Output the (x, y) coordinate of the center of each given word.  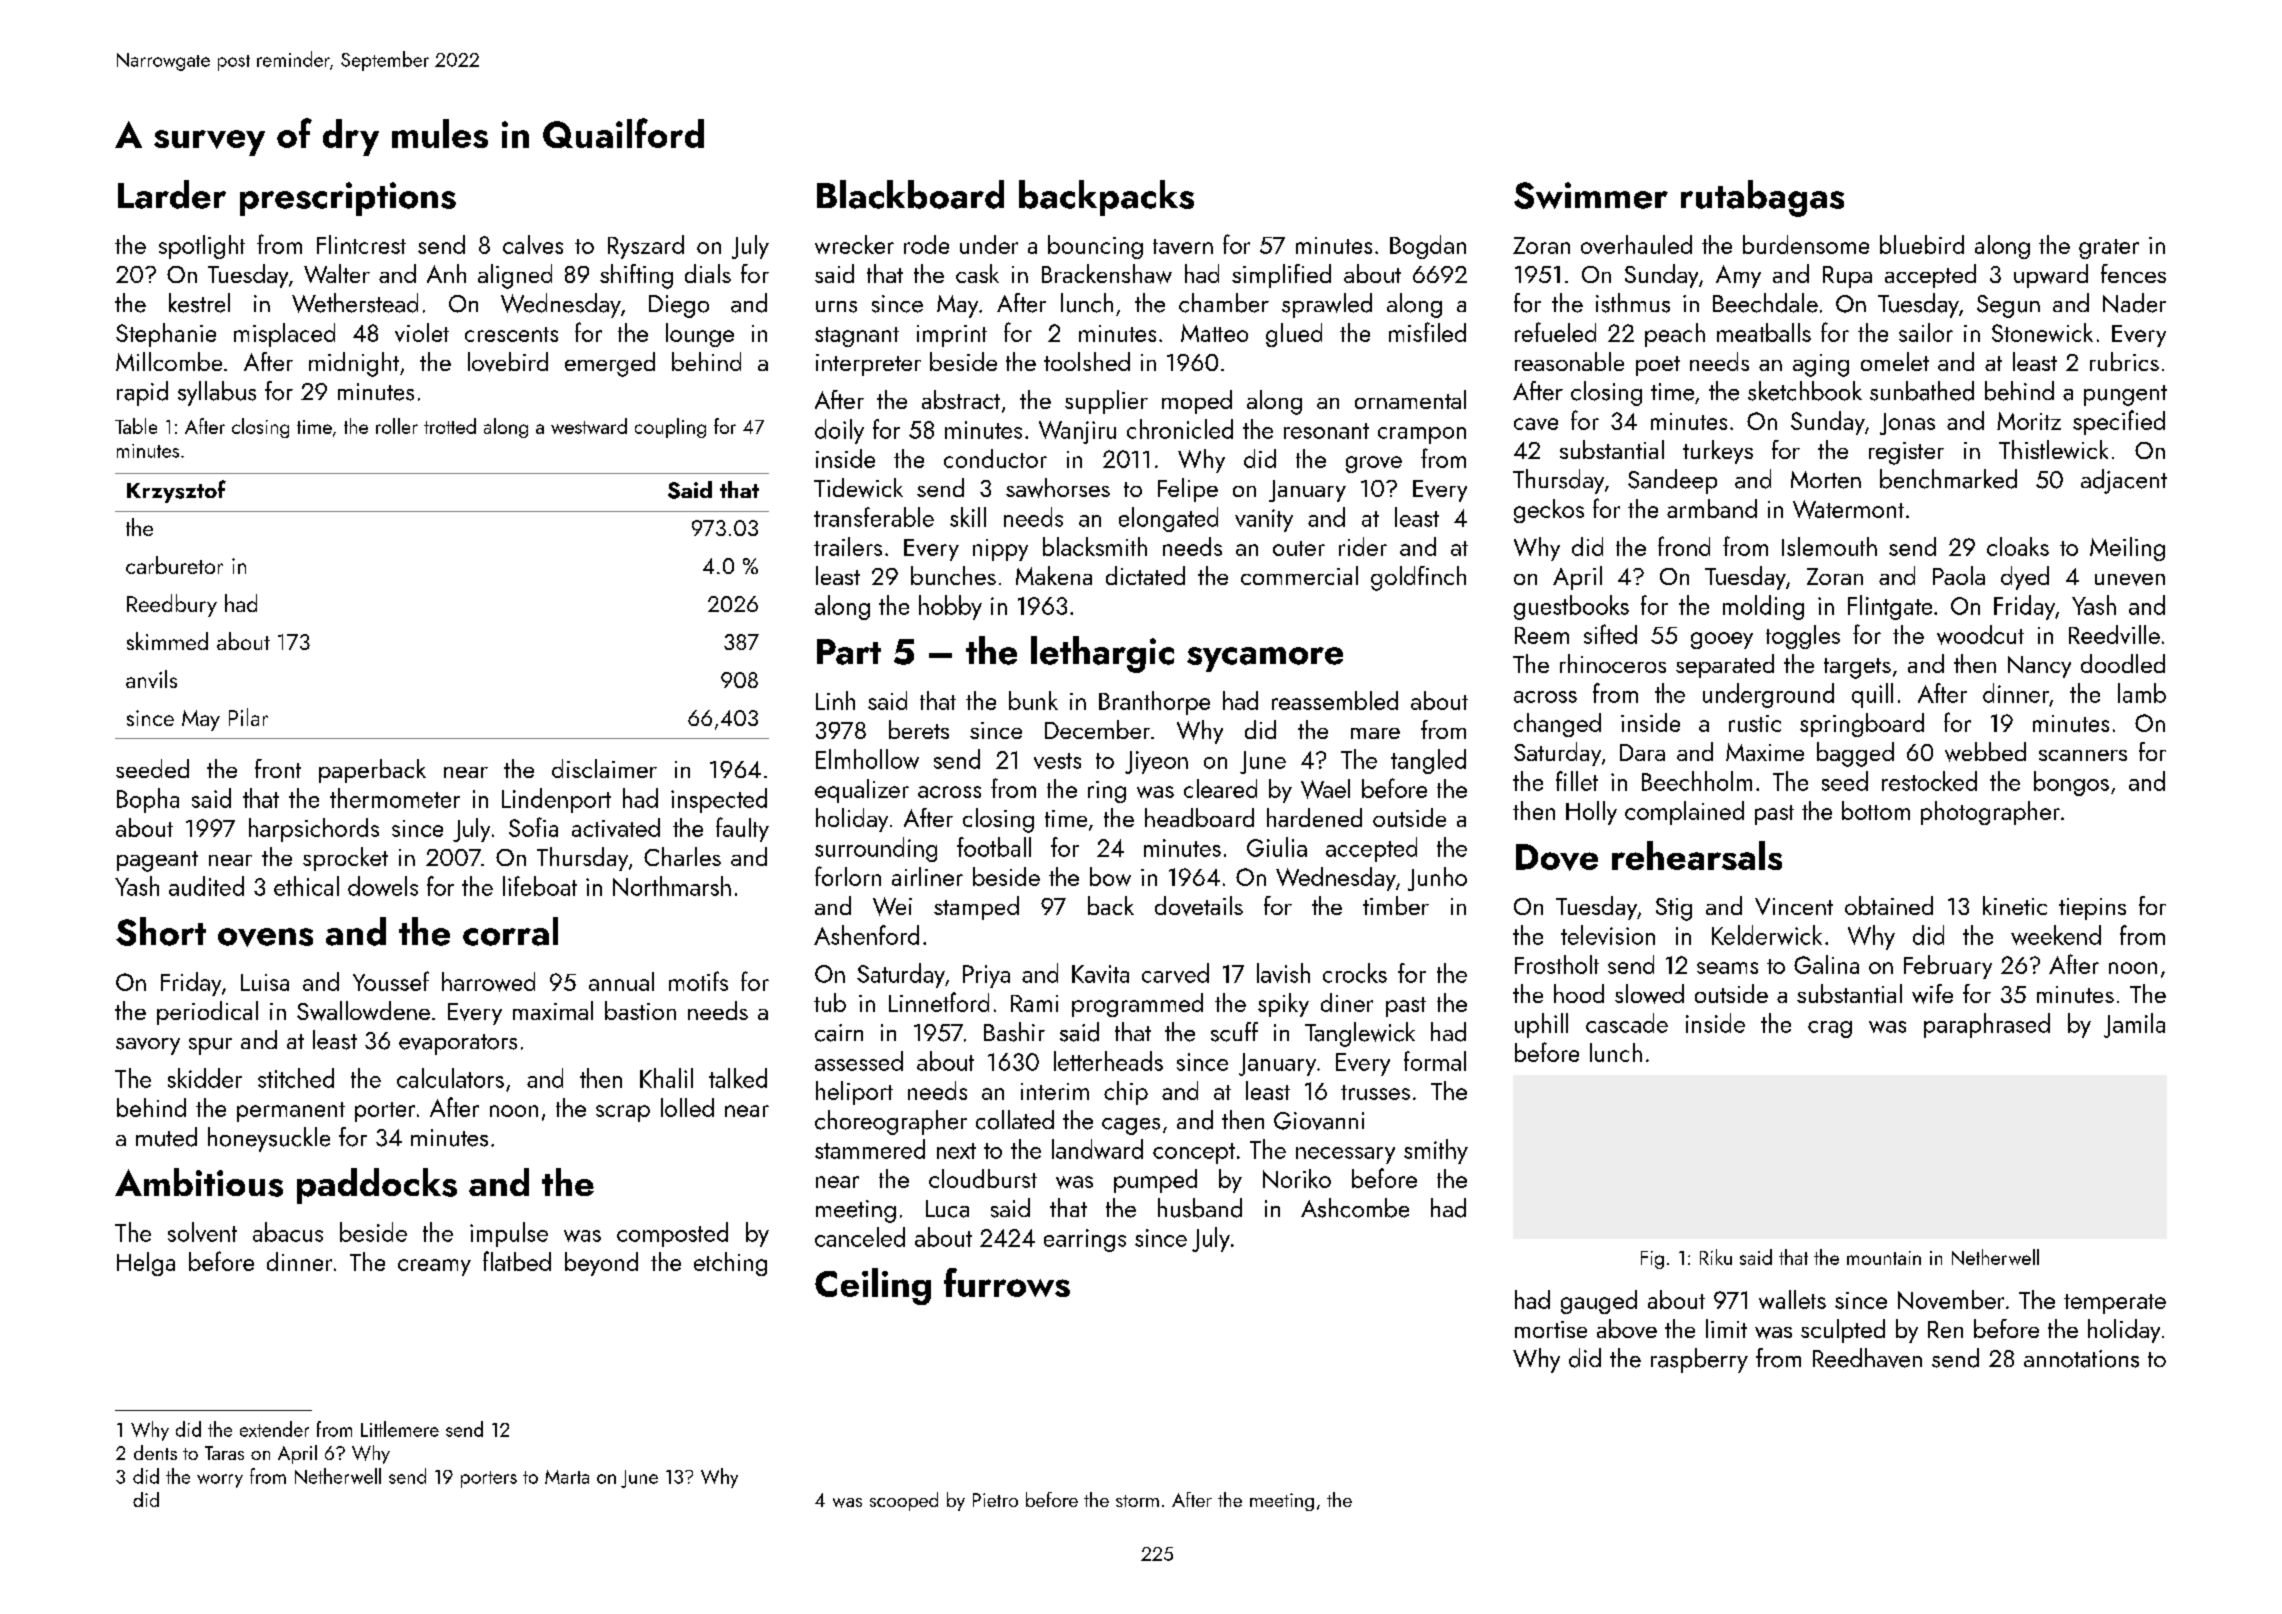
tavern (1183, 246)
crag (1830, 1029)
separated (1725, 666)
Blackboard (910, 194)
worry (220, 1481)
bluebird (1922, 244)
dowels (383, 886)
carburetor (174, 565)
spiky (1283, 1005)
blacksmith (1095, 546)
